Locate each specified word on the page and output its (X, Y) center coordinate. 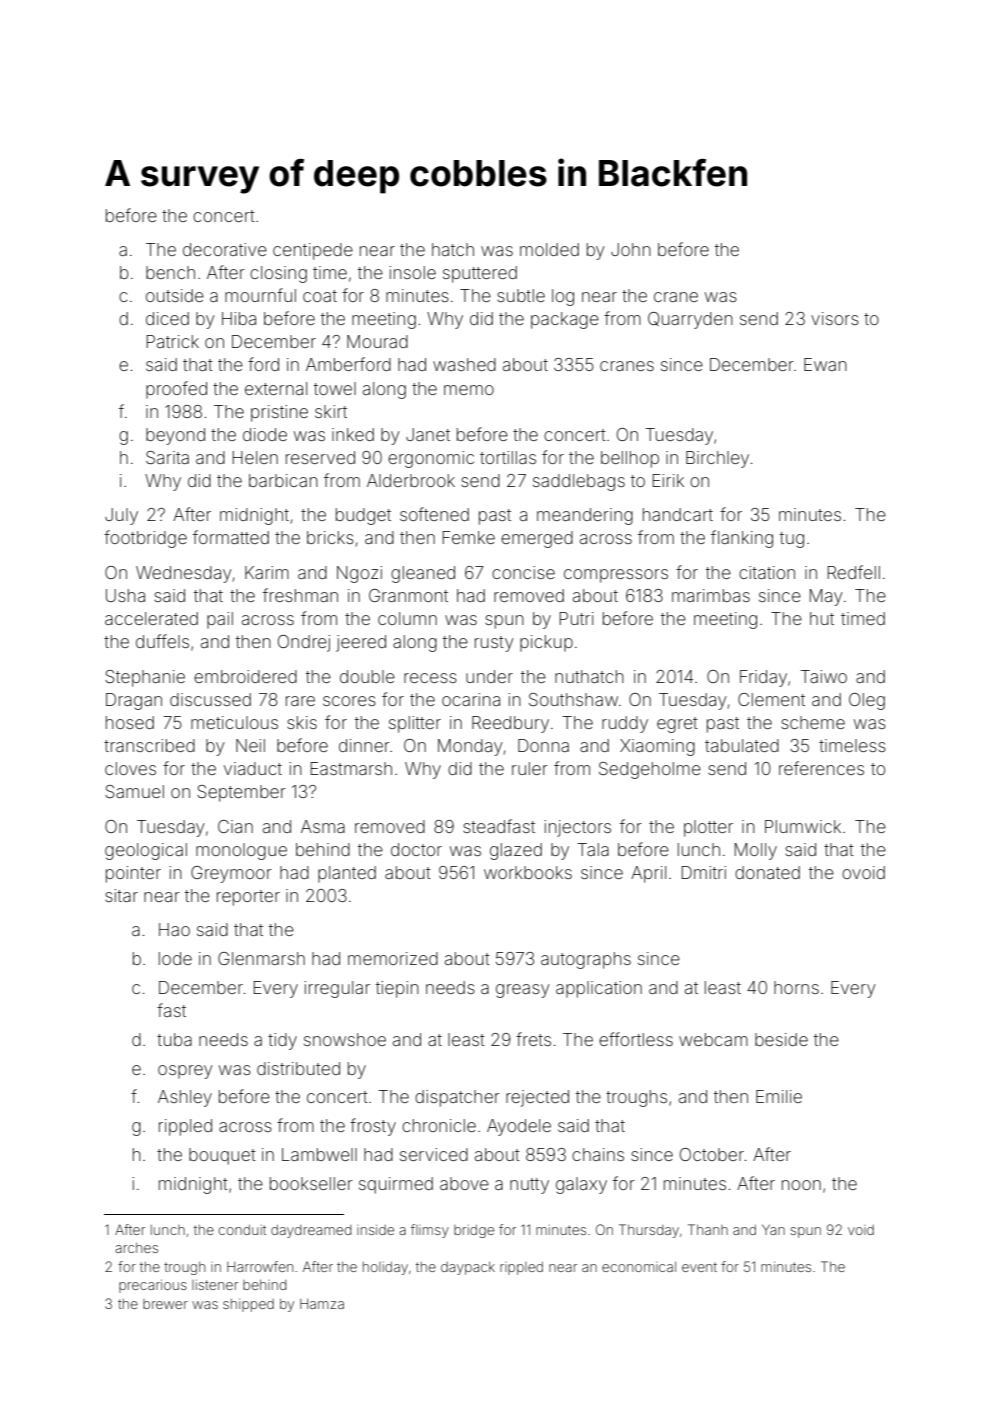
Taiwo (823, 676)
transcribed (149, 745)
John (631, 249)
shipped (248, 1305)
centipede (313, 251)
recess (430, 678)
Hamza (322, 1304)
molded (549, 249)
